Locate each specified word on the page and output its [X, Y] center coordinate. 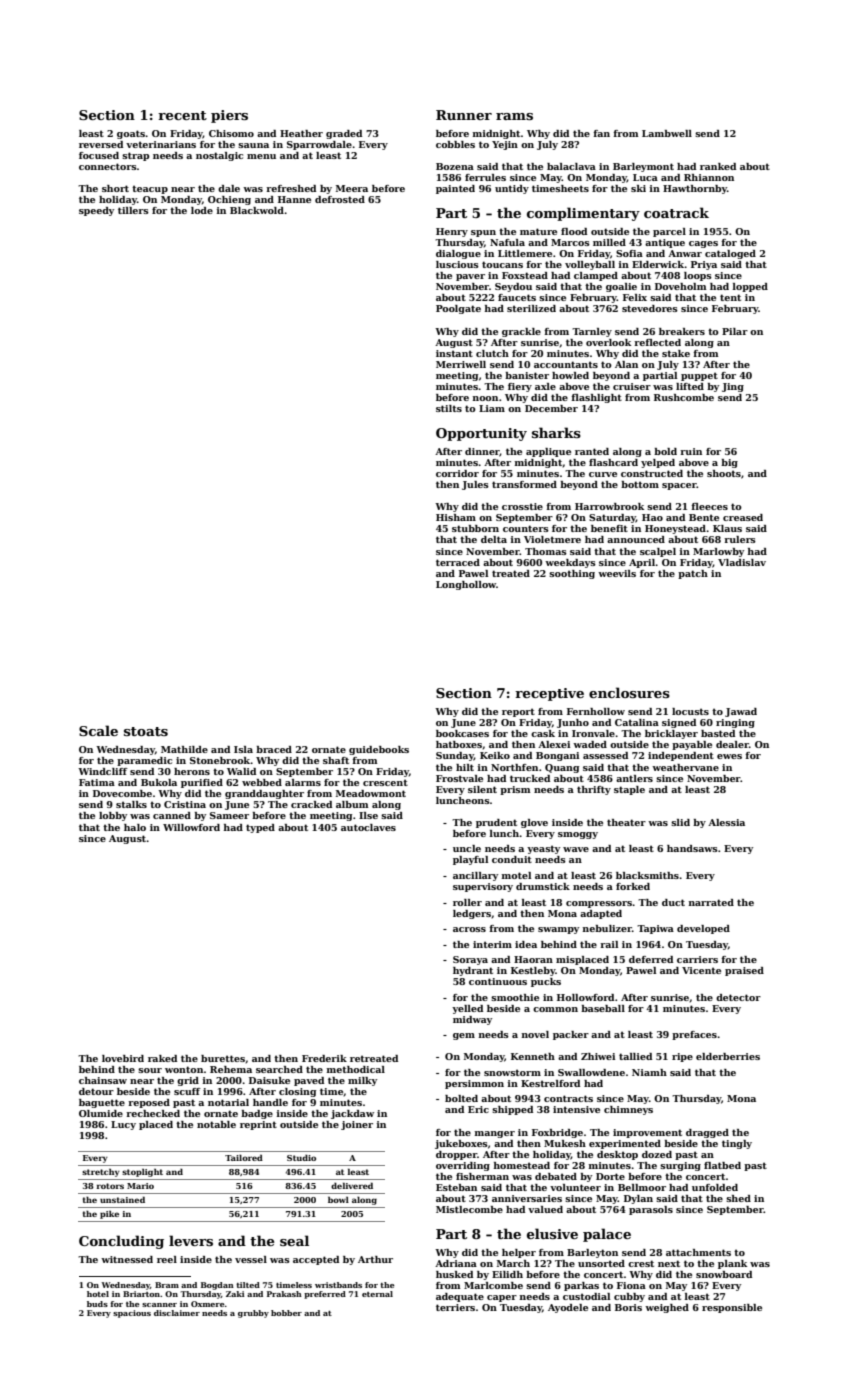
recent [182, 115]
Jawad [741, 712]
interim [492, 944]
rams [514, 116]
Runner [464, 115]
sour [150, 1070]
